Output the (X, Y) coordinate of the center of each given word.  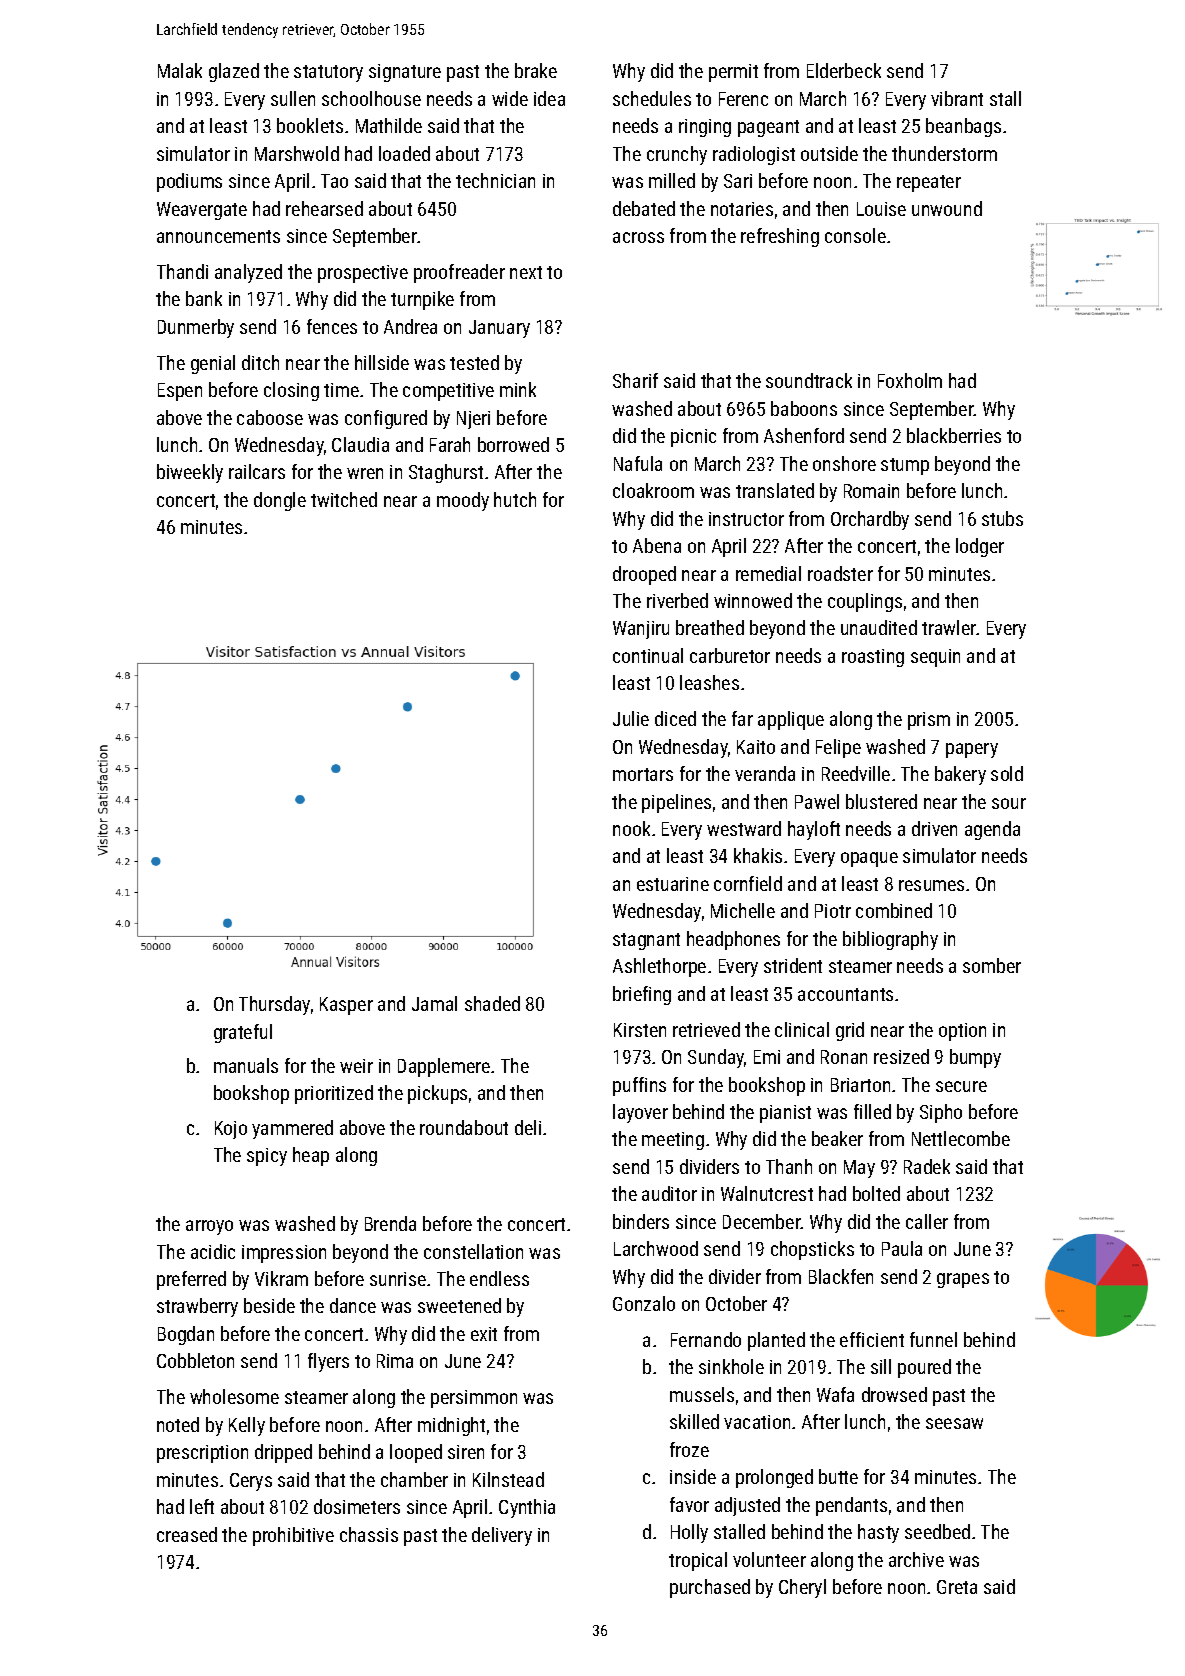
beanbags (963, 127)
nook (631, 828)
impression (284, 1254)
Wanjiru (641, 630)
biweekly (190, 473)
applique (791, 720)
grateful (243, 1033)
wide (510, 98)
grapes (963, 1280)
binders (641, 1221)
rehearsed (324, 208)
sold (1007, 773)
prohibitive (293, 1536)
